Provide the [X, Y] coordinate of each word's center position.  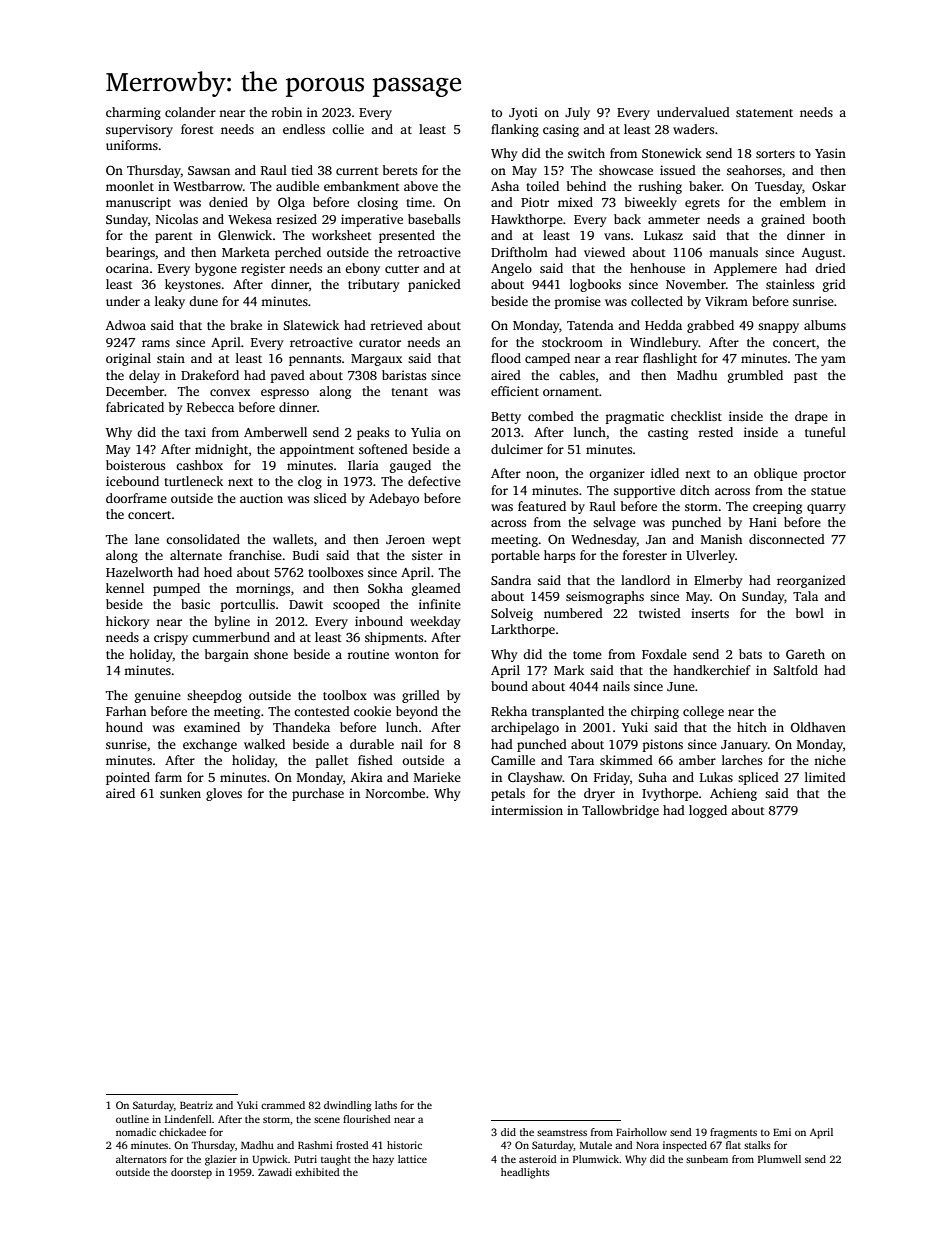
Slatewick [311, 325]
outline [132, 1119]
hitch [752, 727]
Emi [782, 1132]
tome [587, 655]
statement [764, 113]
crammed [283, 1105]
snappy [778, 328]
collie [348, 129]
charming [133, 113]
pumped [176, 589]
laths [386, 1105]
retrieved [396, 325]
